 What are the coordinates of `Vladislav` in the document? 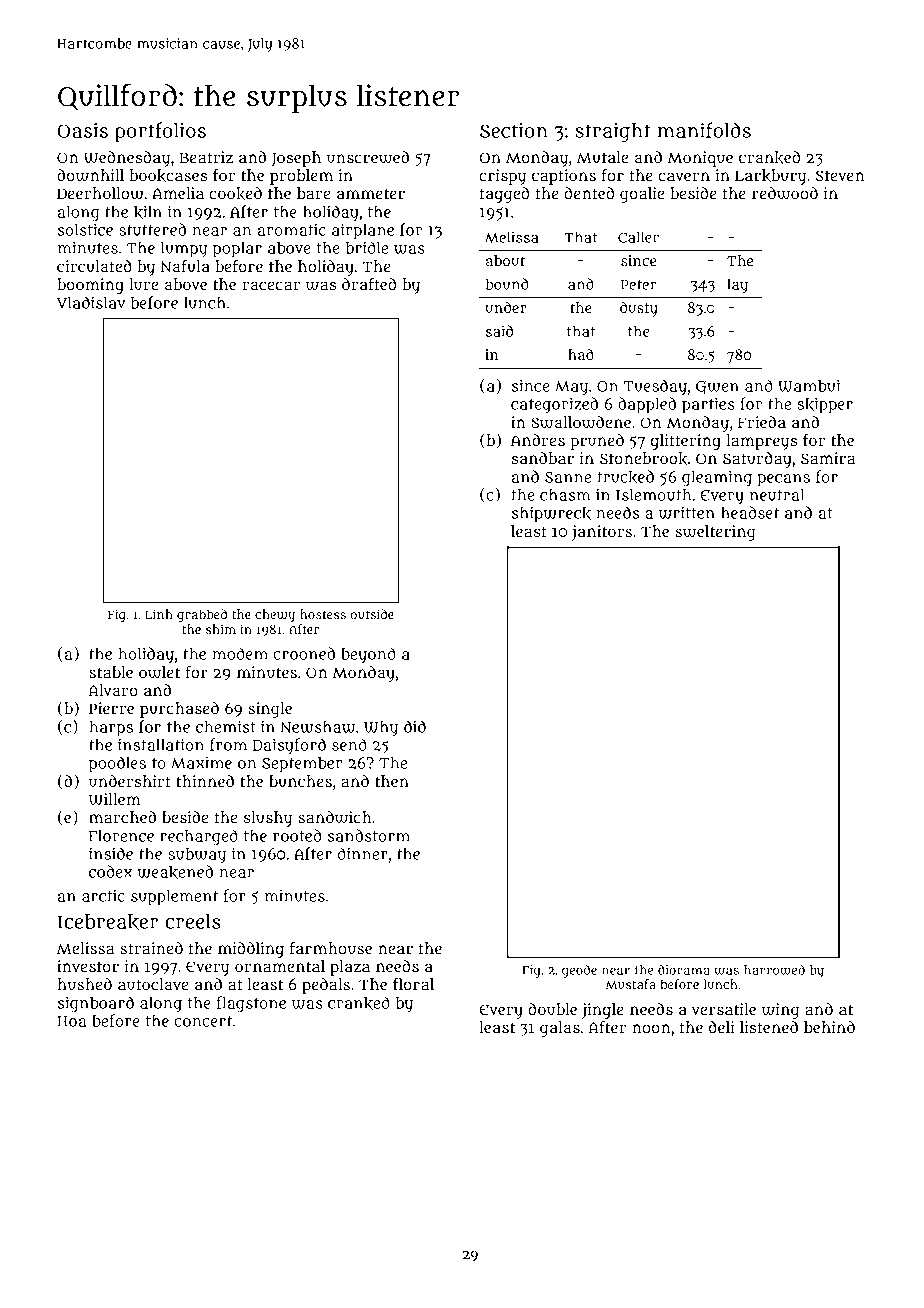 It's located at (91, 302).
